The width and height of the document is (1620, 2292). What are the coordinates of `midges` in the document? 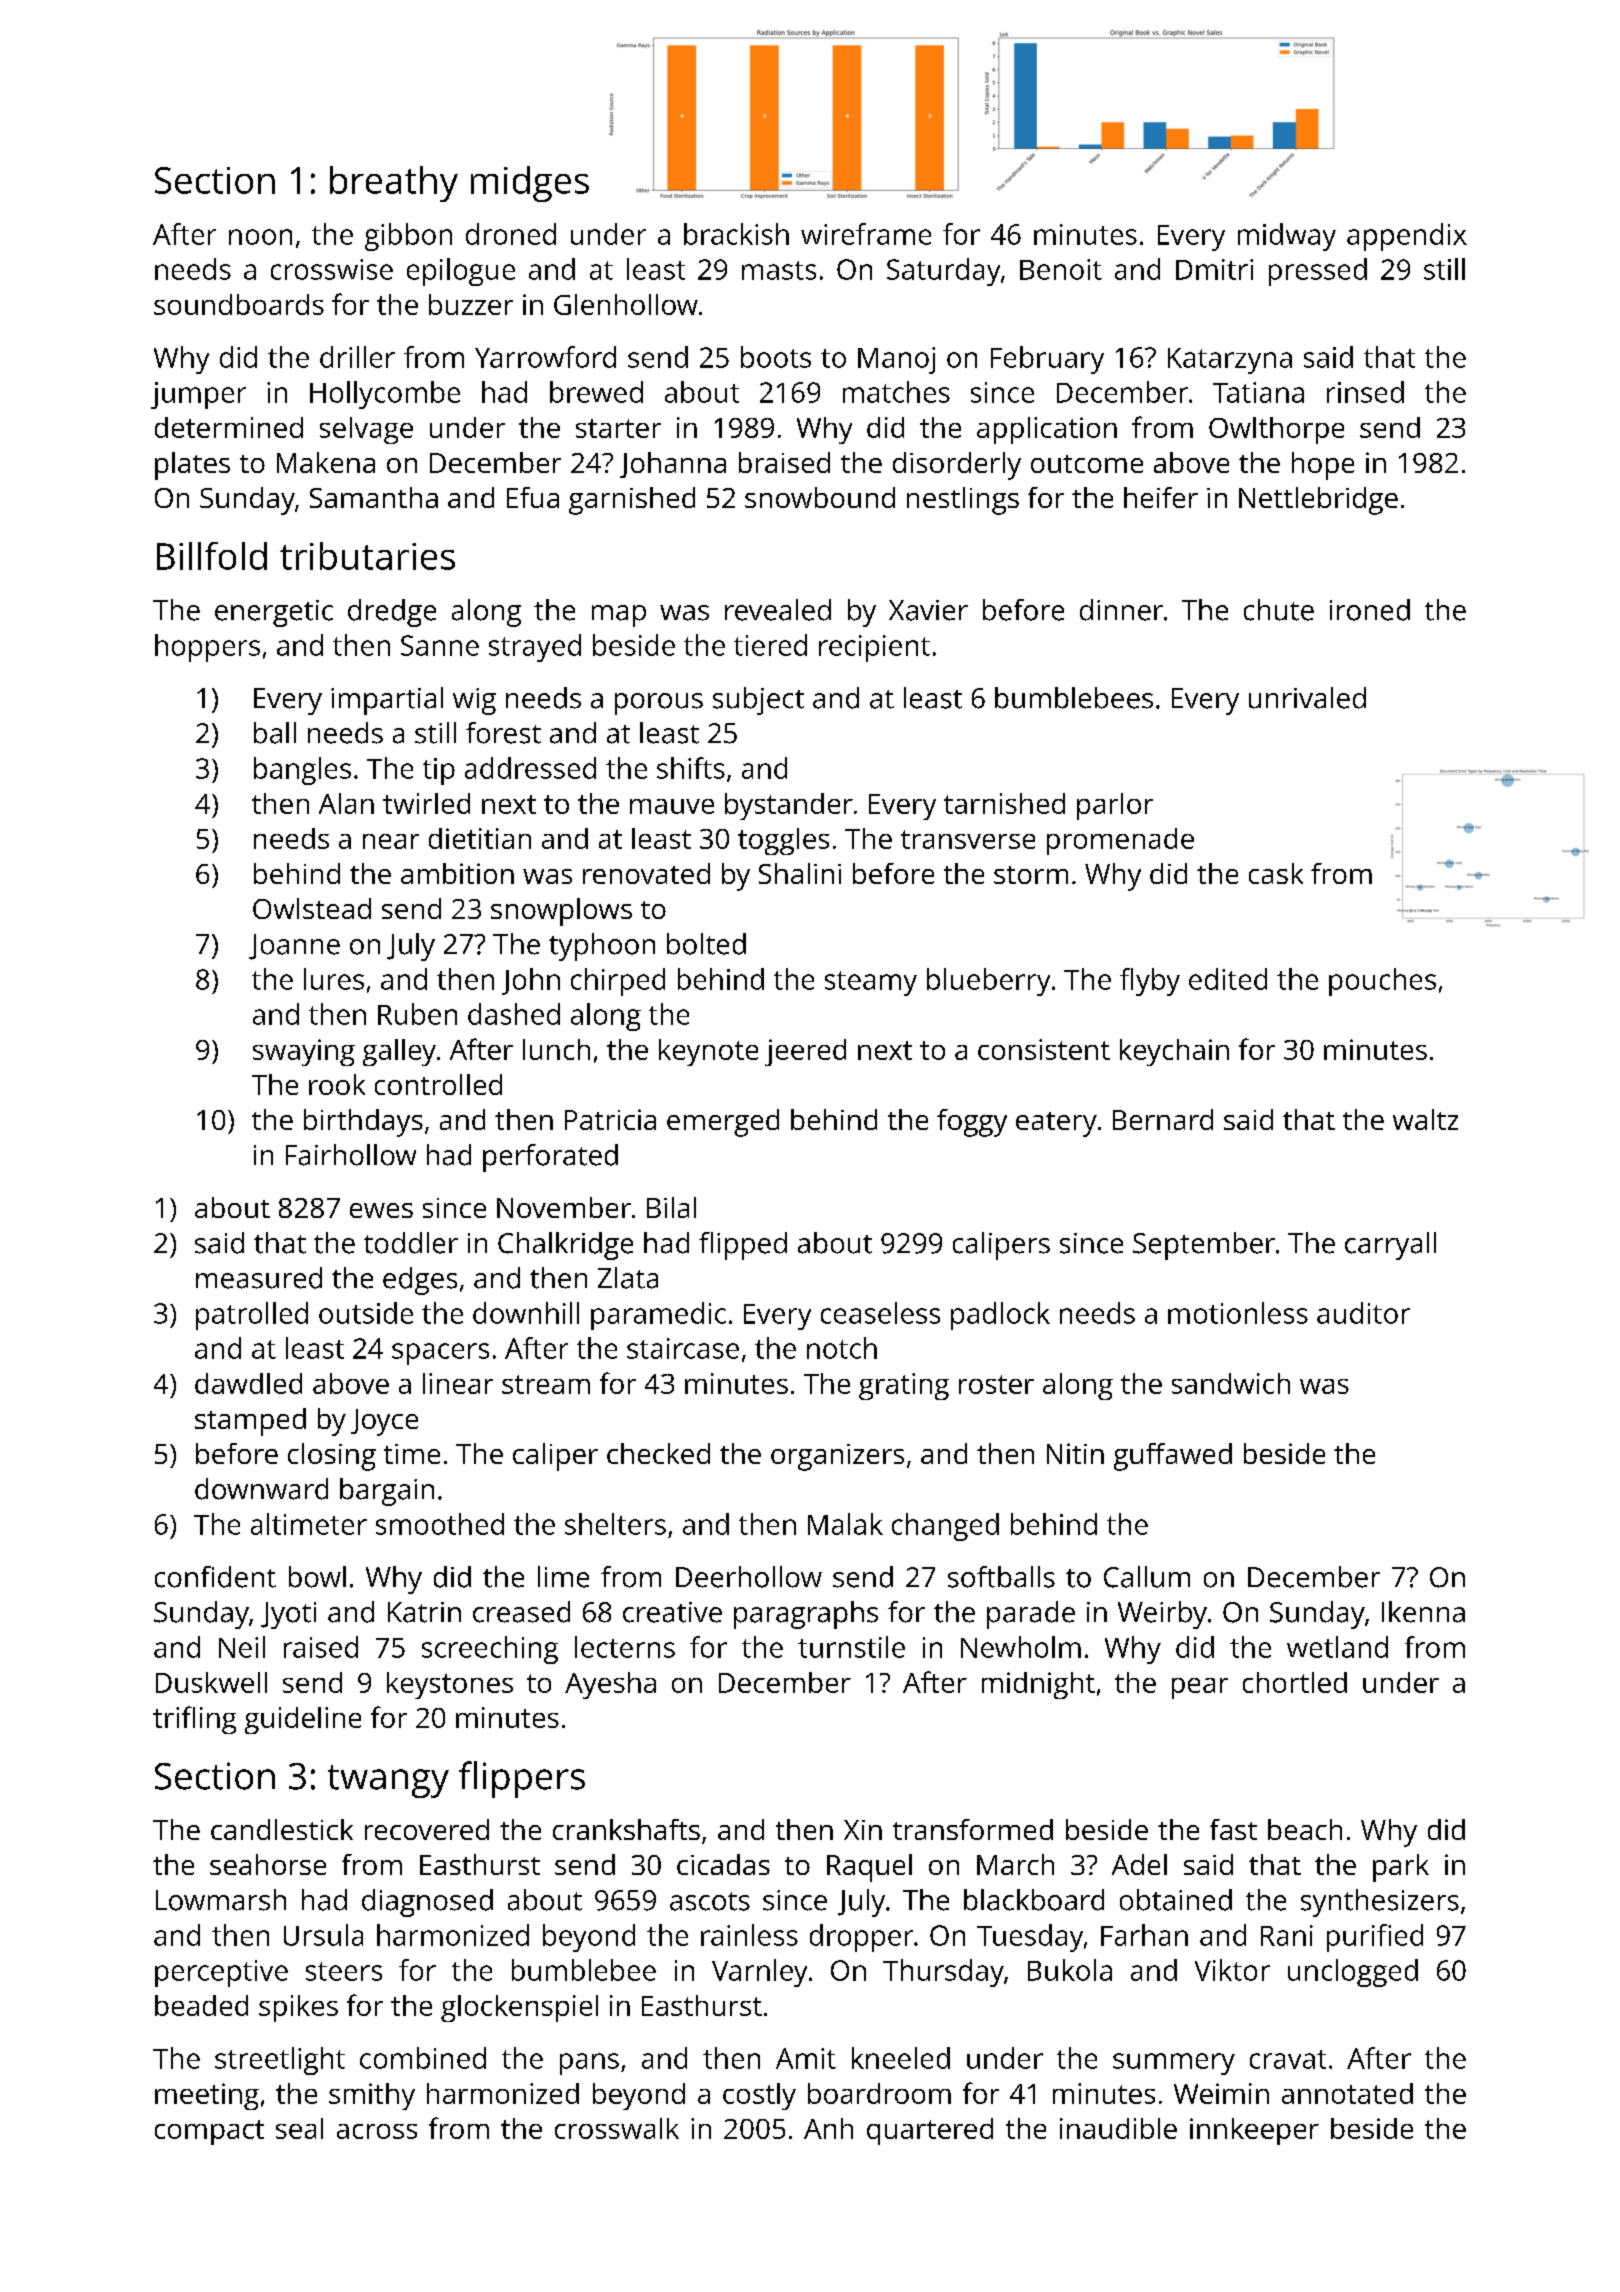 It's located at (530, 184).
